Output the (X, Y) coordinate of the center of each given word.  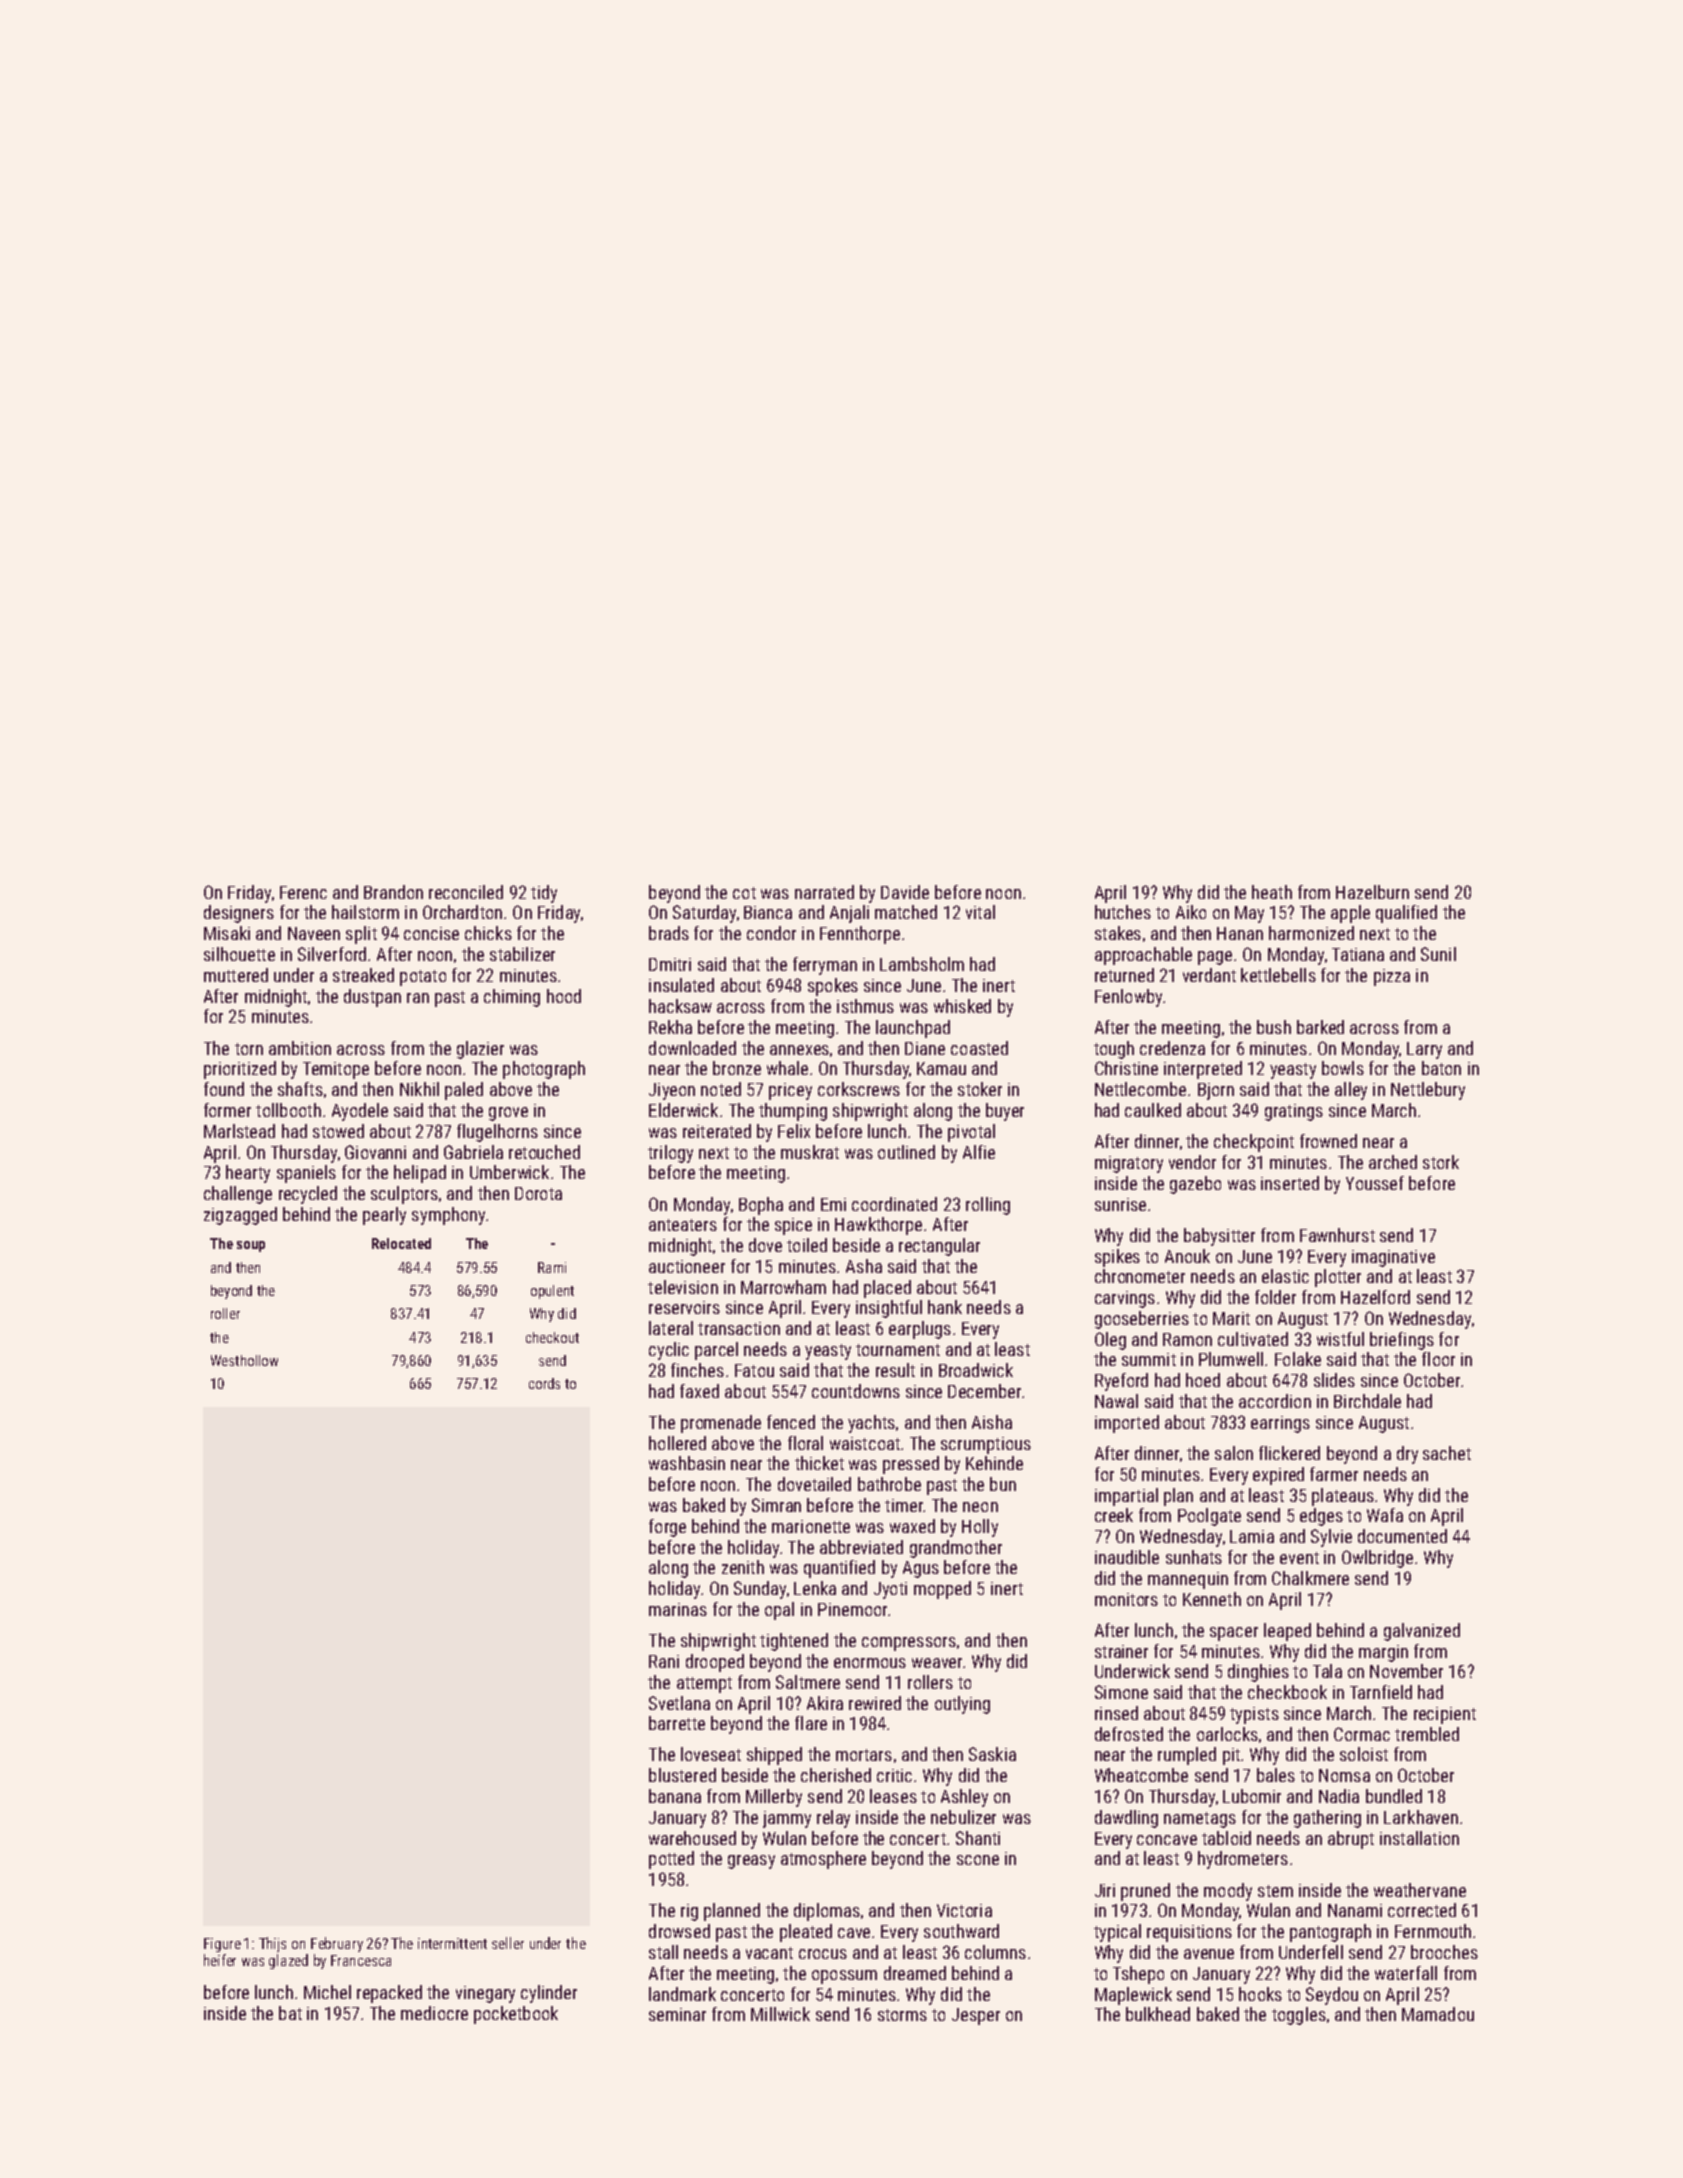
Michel (327, 1992)
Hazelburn (1372, 892)
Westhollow (244, 1360)
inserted (1290, 1183)
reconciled (466, 892)
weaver (937, 1663)
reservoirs (684, 1307)
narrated (824, 892)
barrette (677, 1723)
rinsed (1116, 1713)
